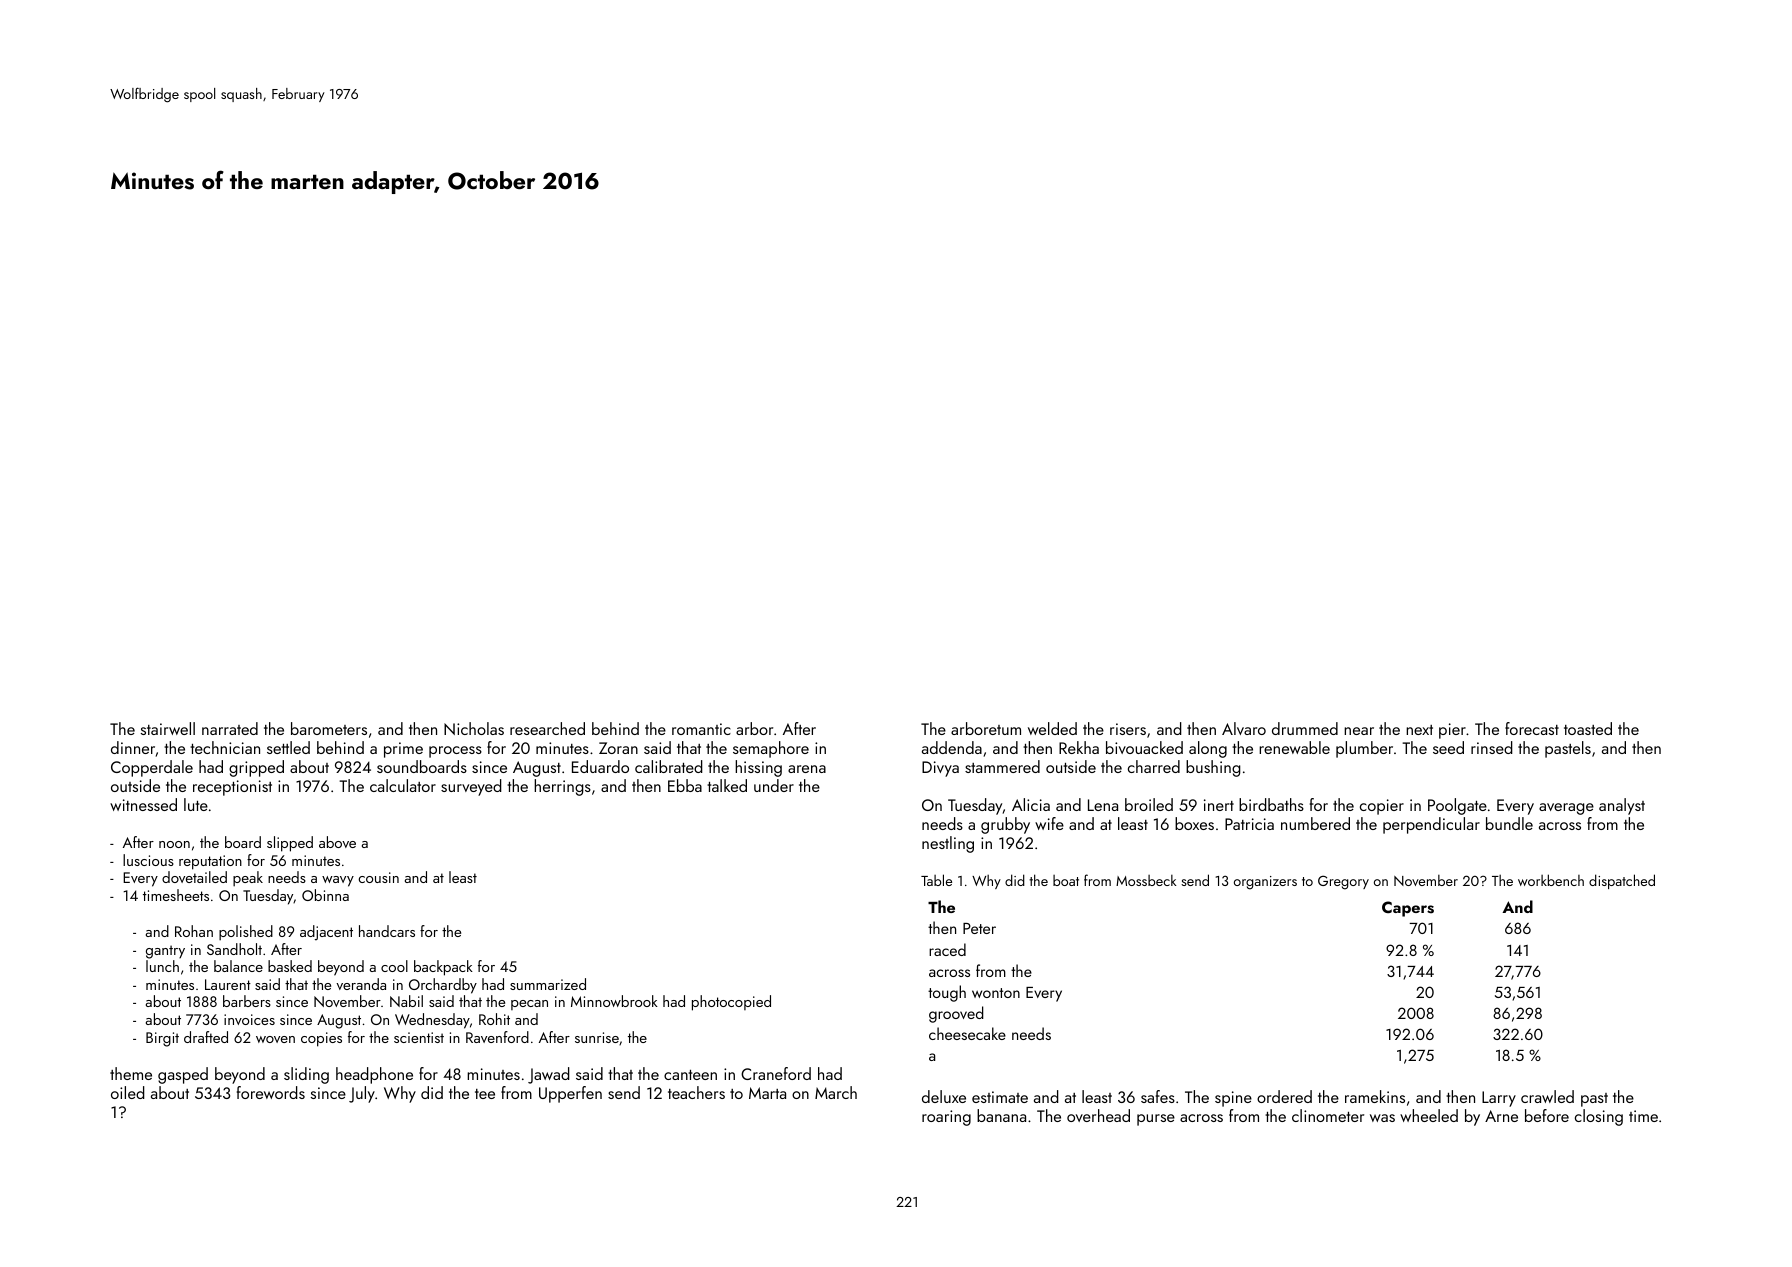  What do you see at coordinates (406, 1001) in the screenshot?
I see `Nabil` at bounding box center [406, 1001].
